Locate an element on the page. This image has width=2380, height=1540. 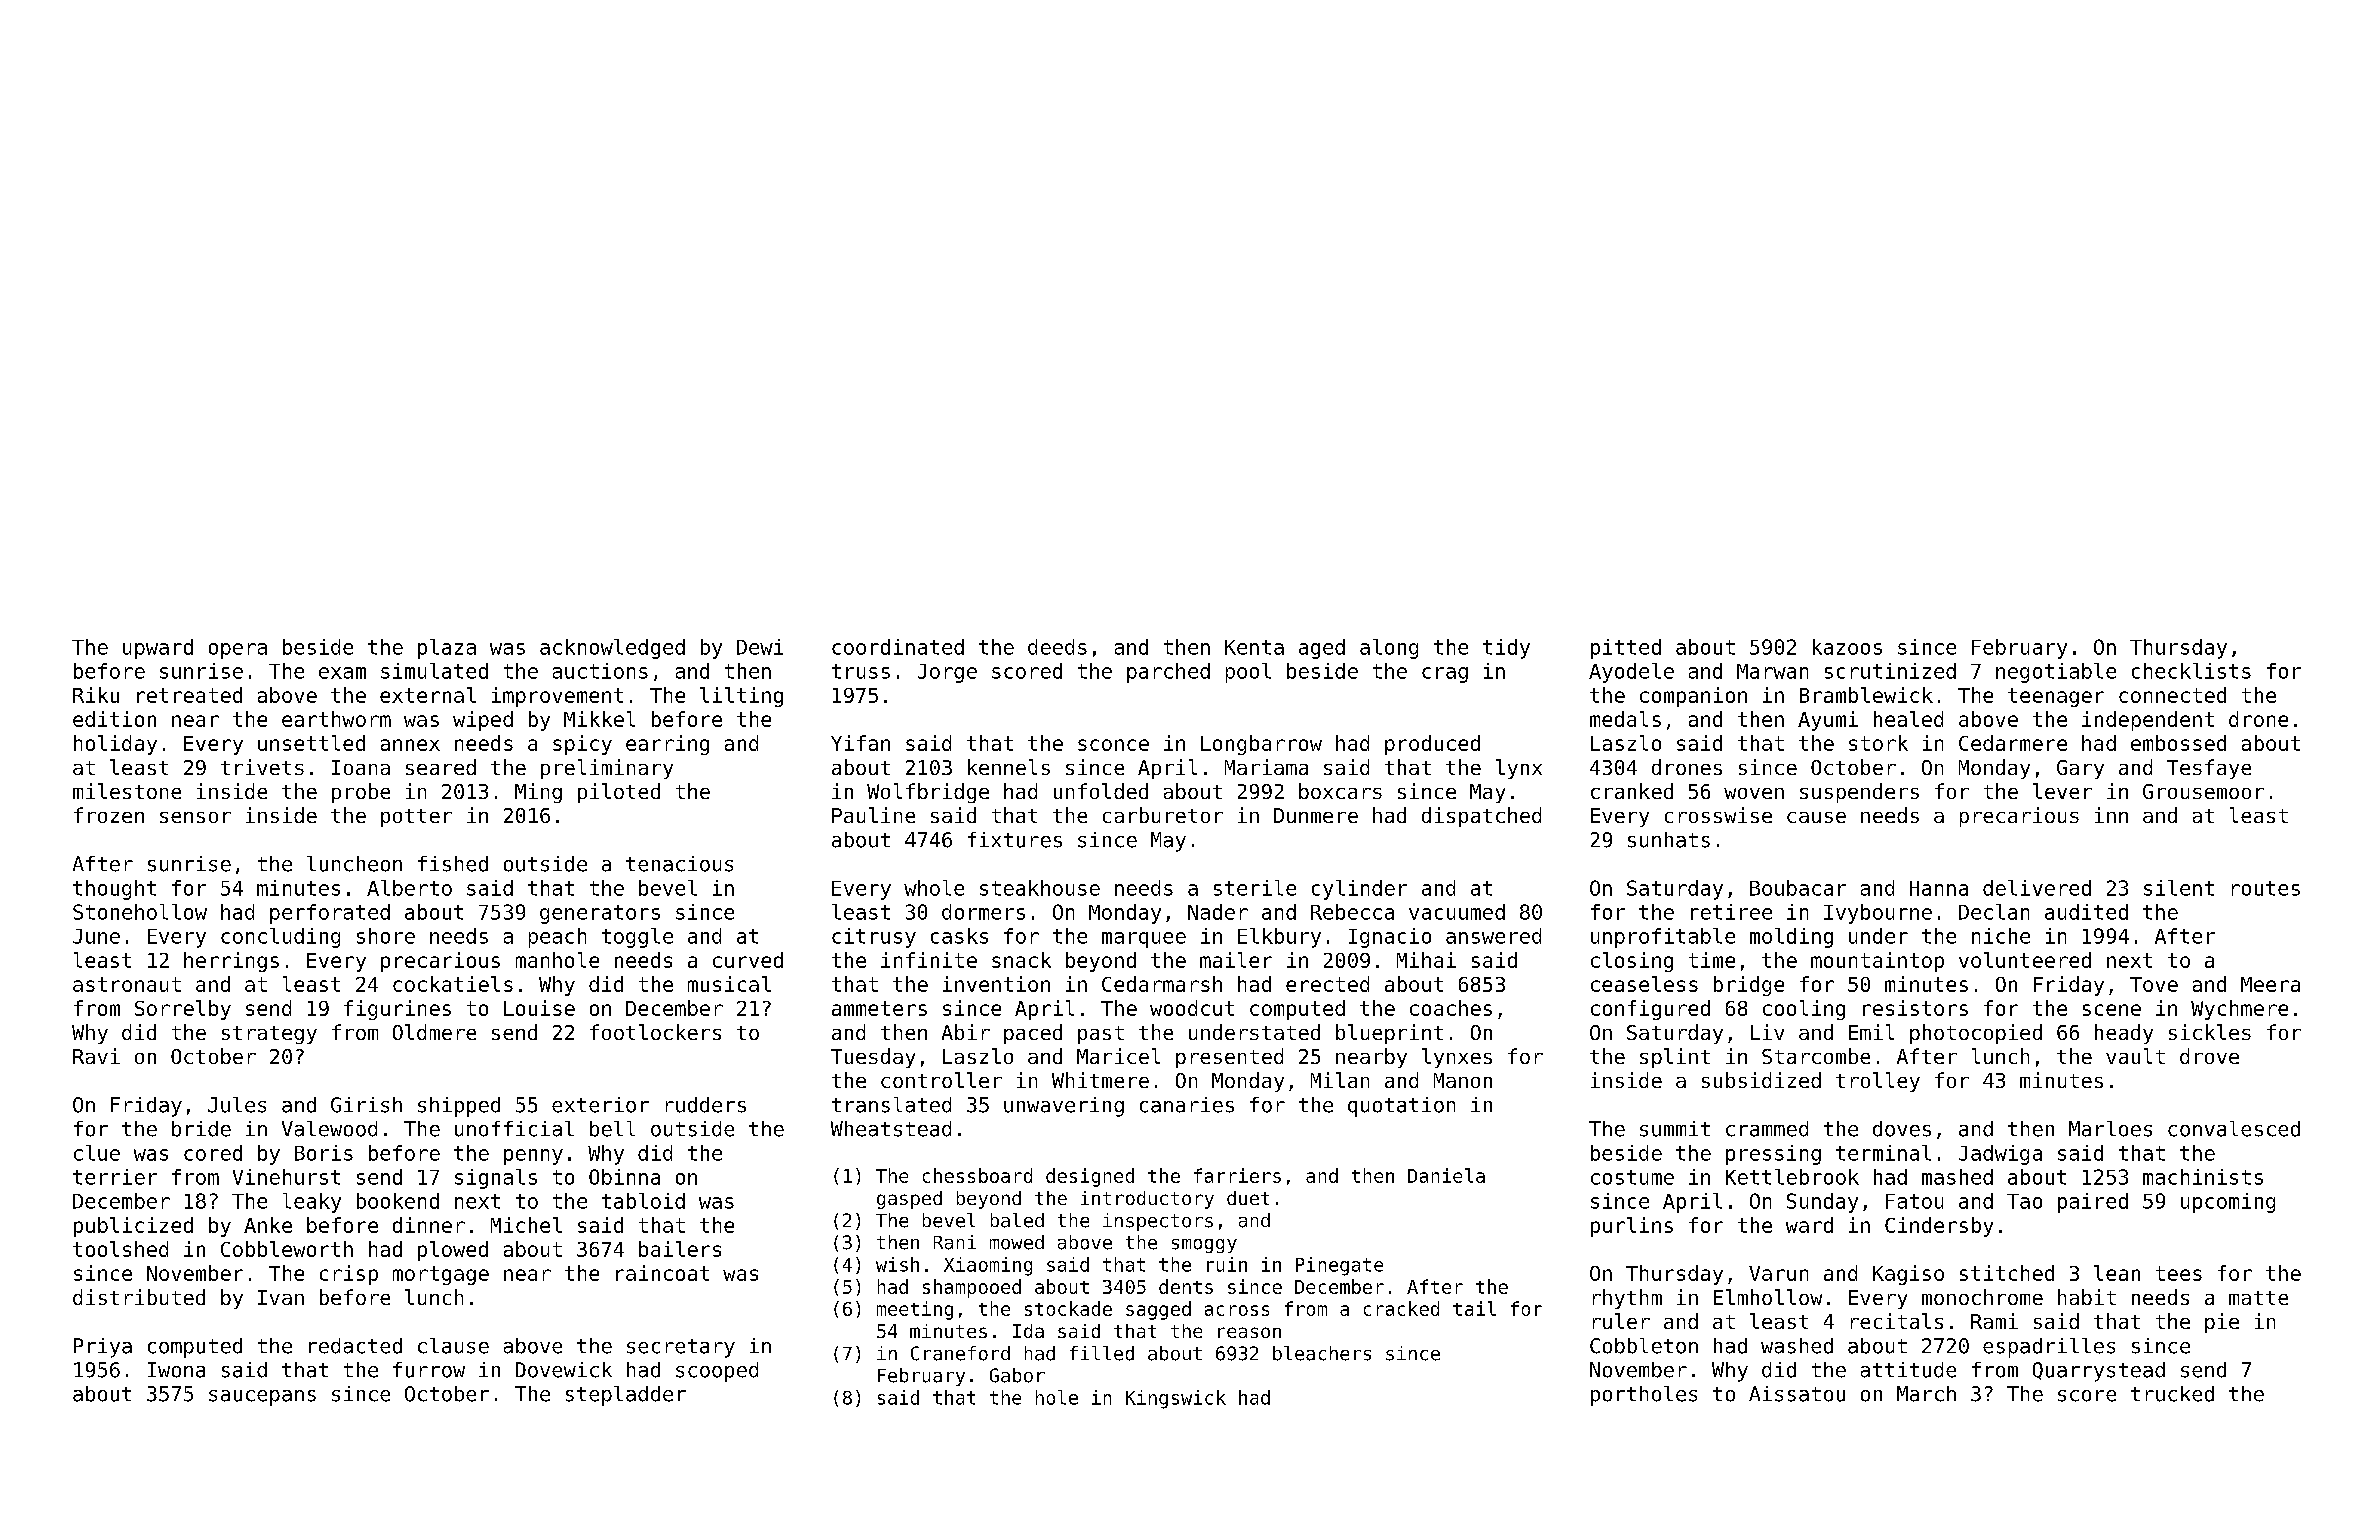
bride is located at coordinates (201, 1129).
